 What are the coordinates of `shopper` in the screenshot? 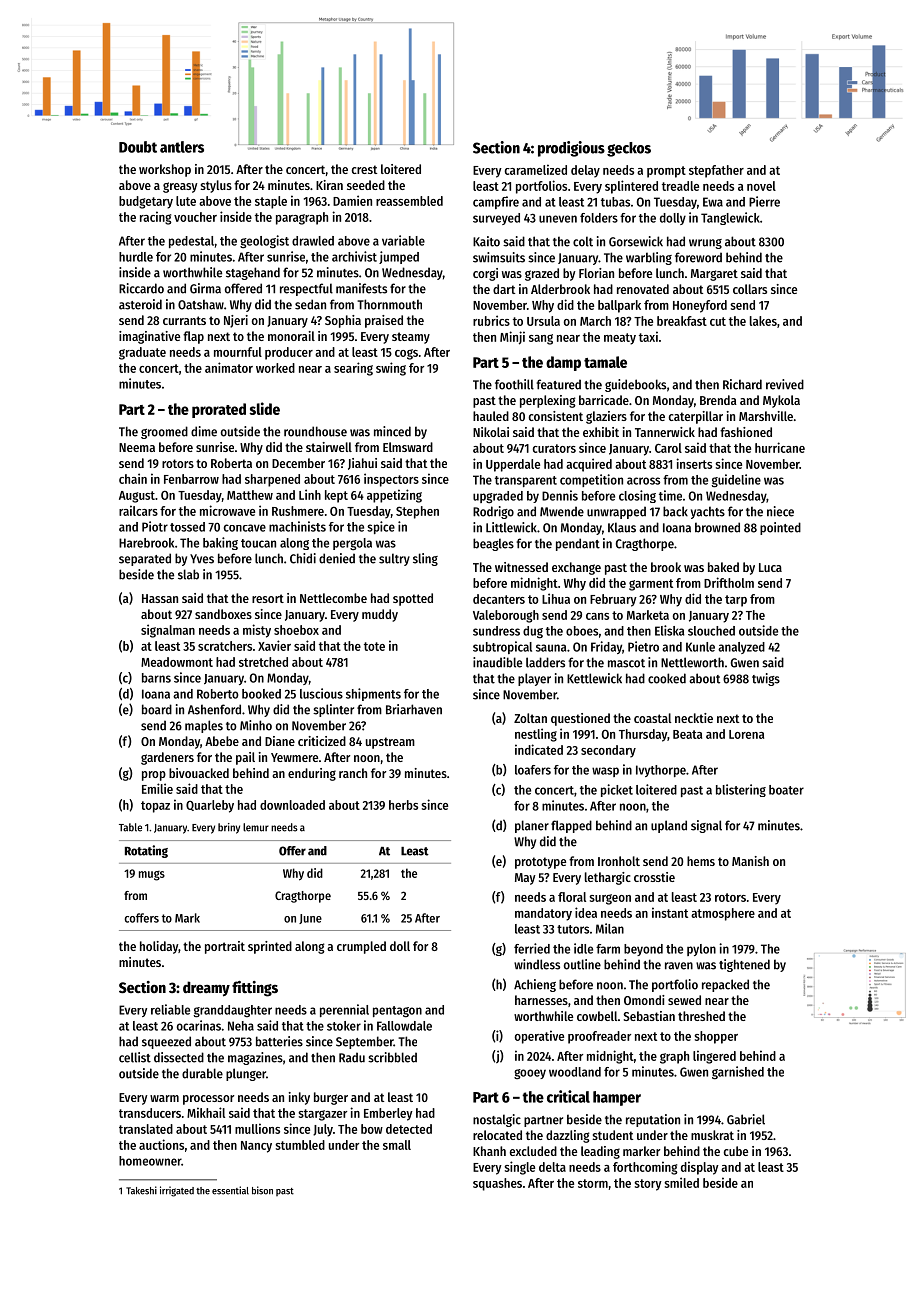 It's located at (716, 1037).
